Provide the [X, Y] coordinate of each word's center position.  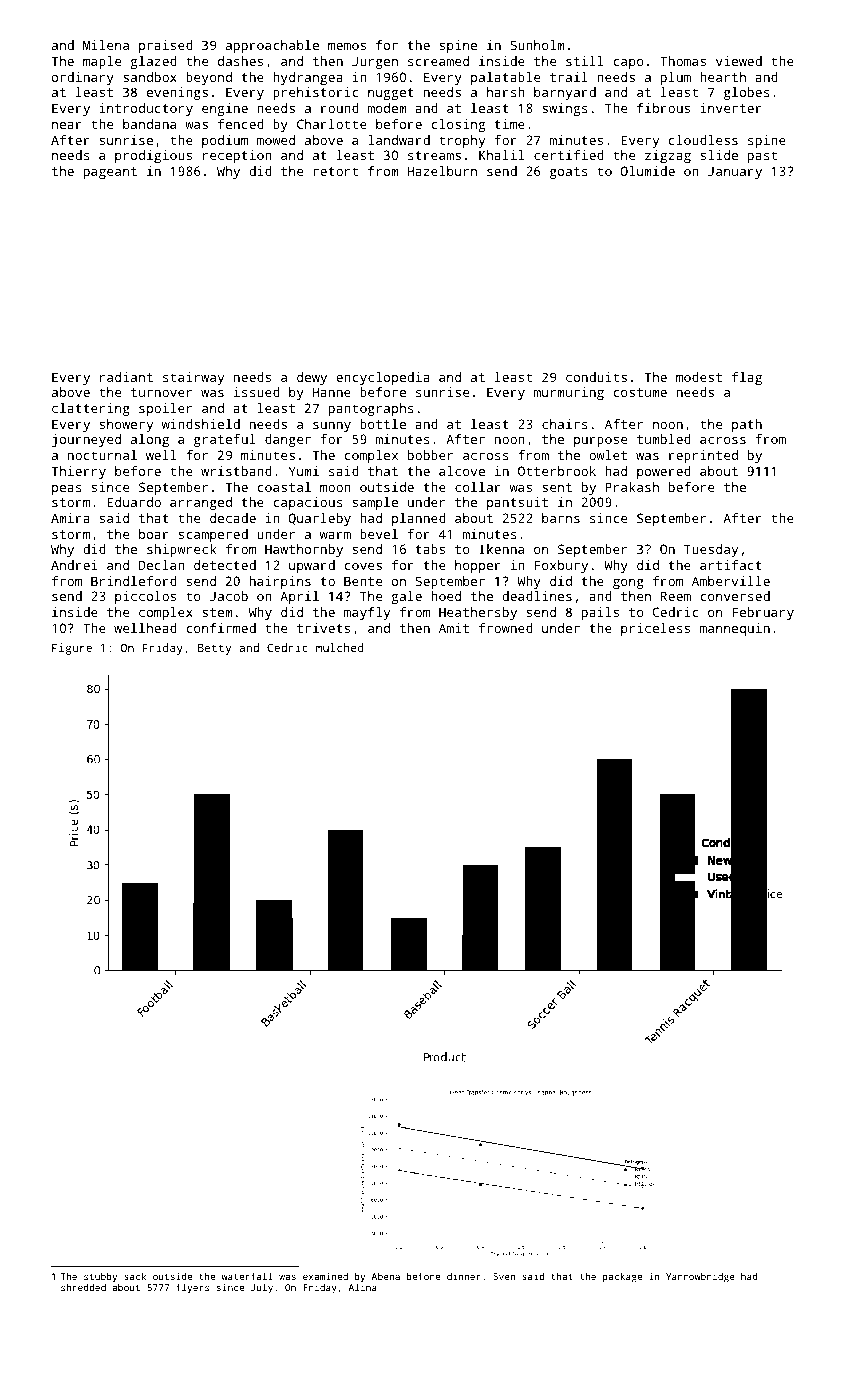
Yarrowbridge [700, 1278]
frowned [506, 628]
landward [399, 140]
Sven [504, 1276]
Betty [214, 649]
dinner [464, 1276]
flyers [192, 1288]
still [585, 61]
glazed [153, 62]
